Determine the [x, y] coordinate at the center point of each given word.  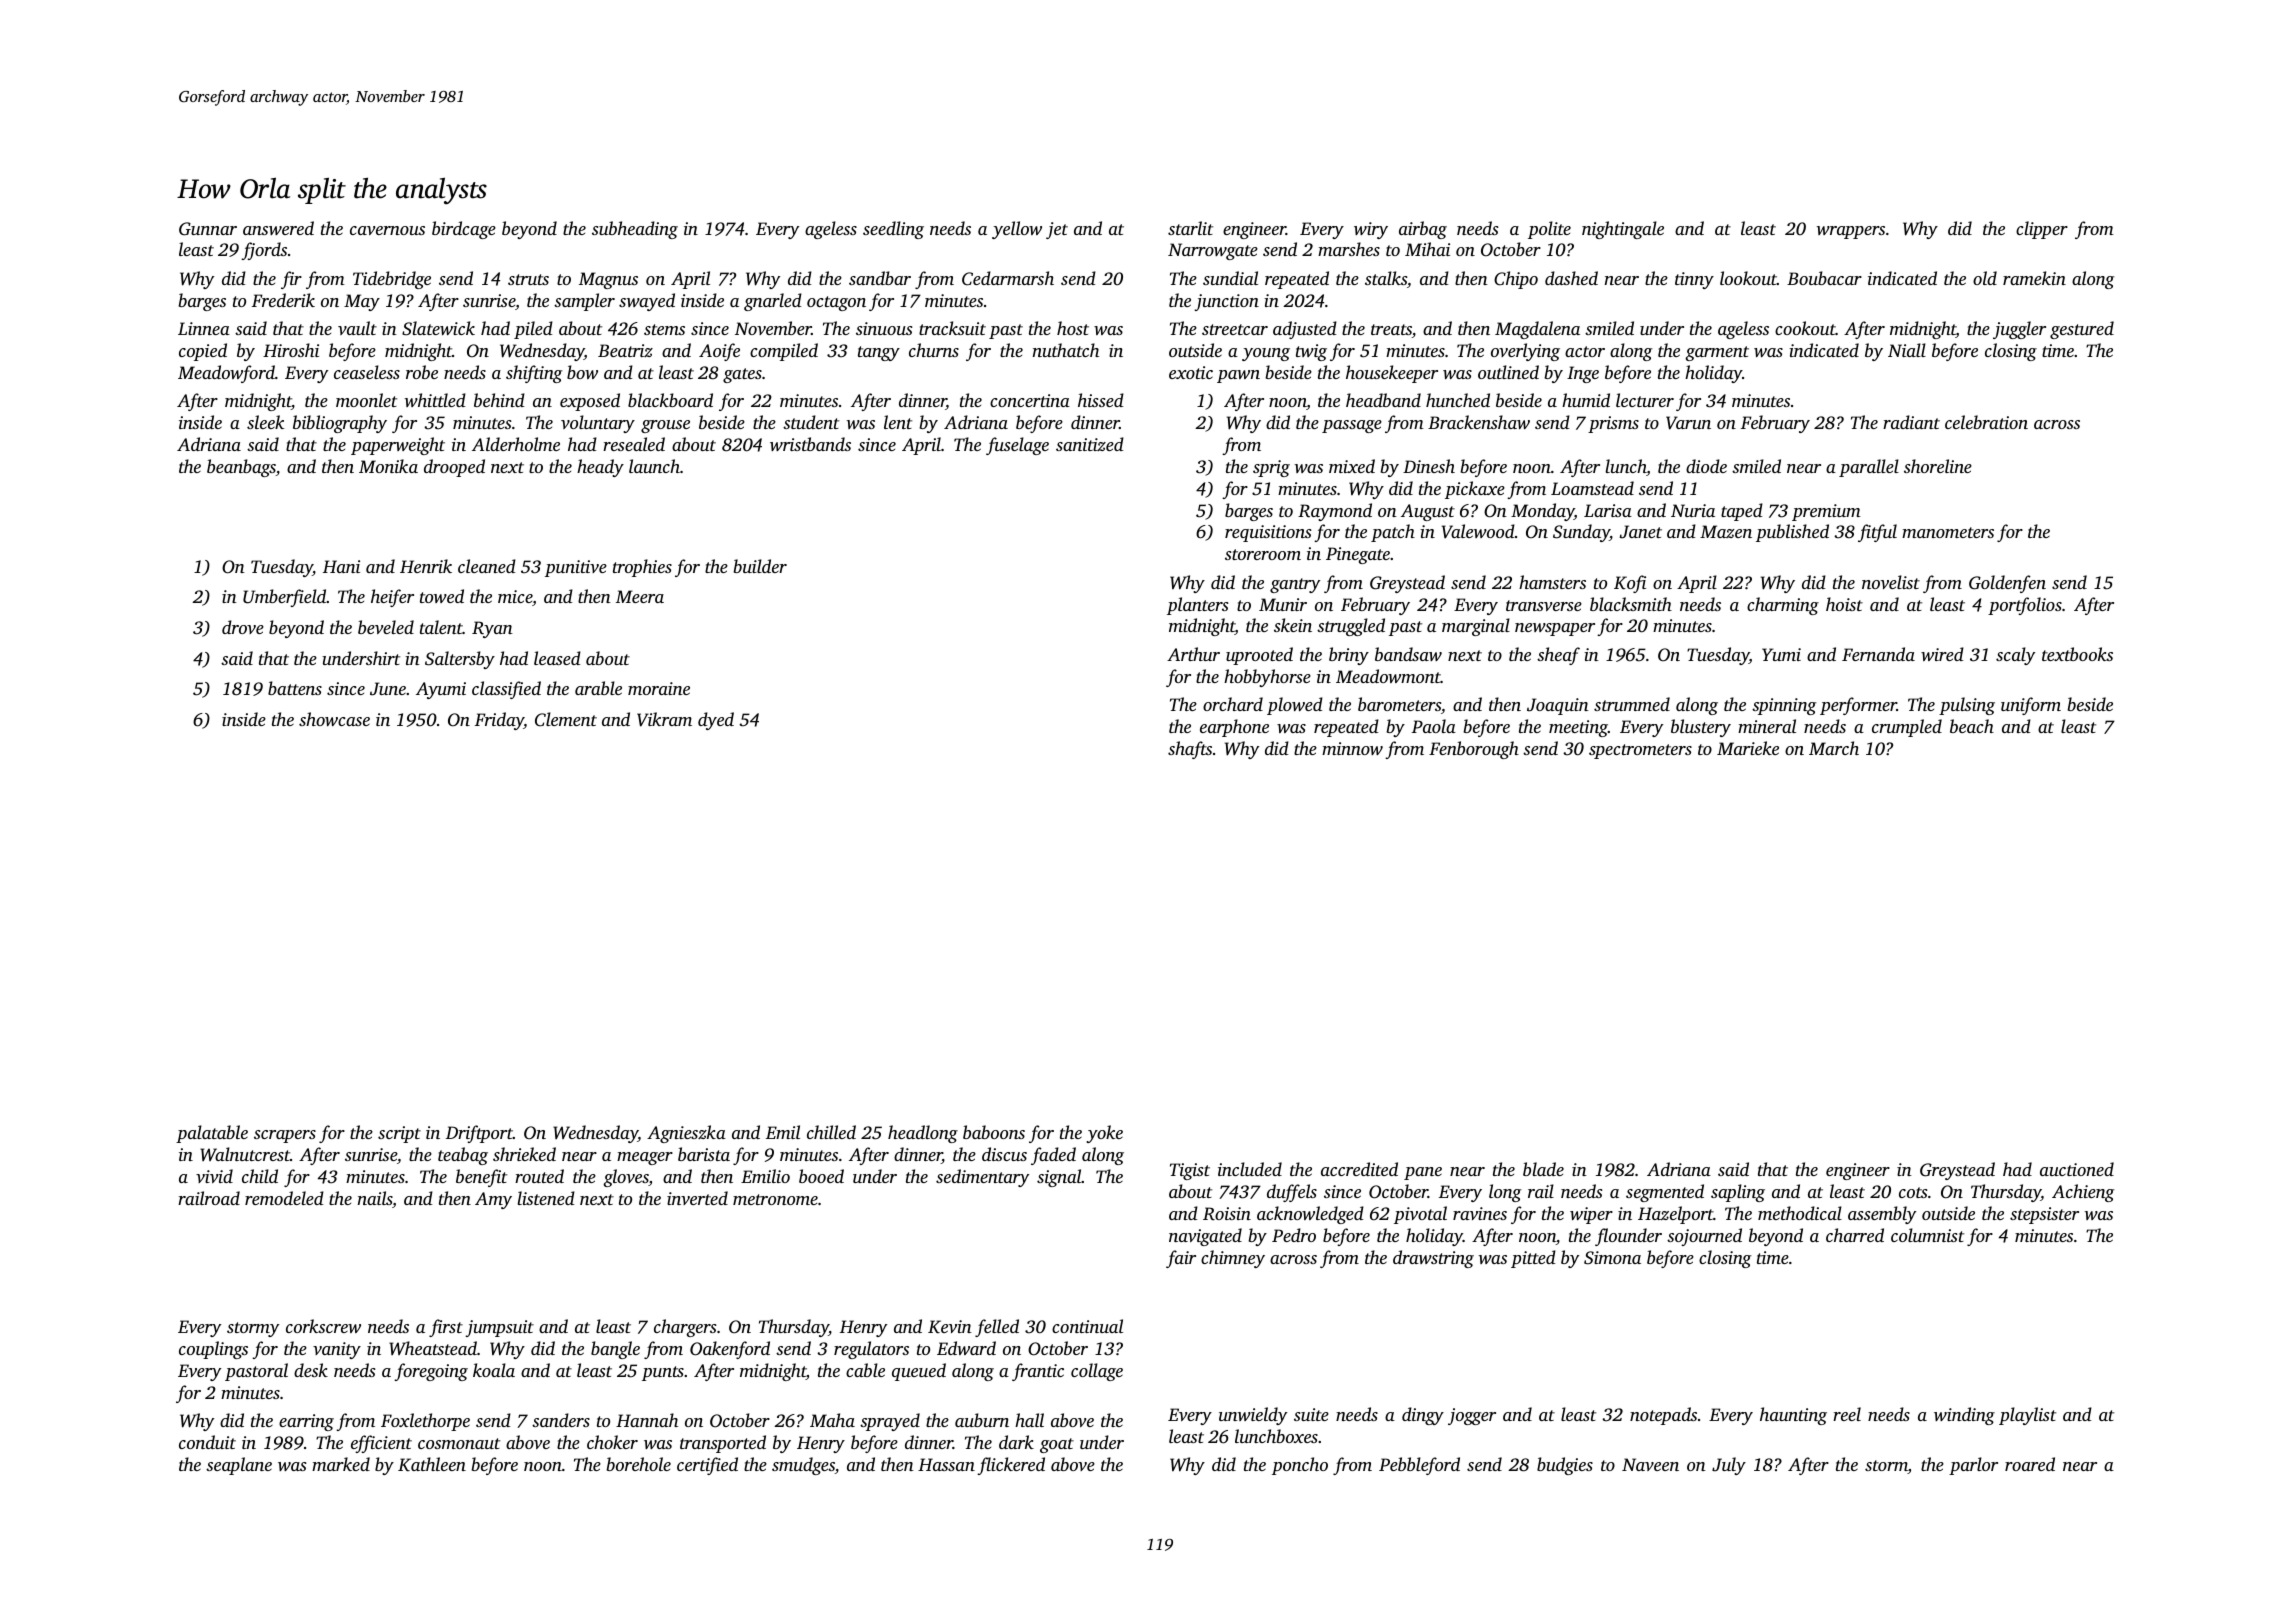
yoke [1104, 1134]
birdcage [464, 230]
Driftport [479, 1134]
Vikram [664, 719]
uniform [2031, 706]
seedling [893, 230]
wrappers [1851, 232]
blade [1543, 1169]
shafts [1190, 750]
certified [707, 1466]
